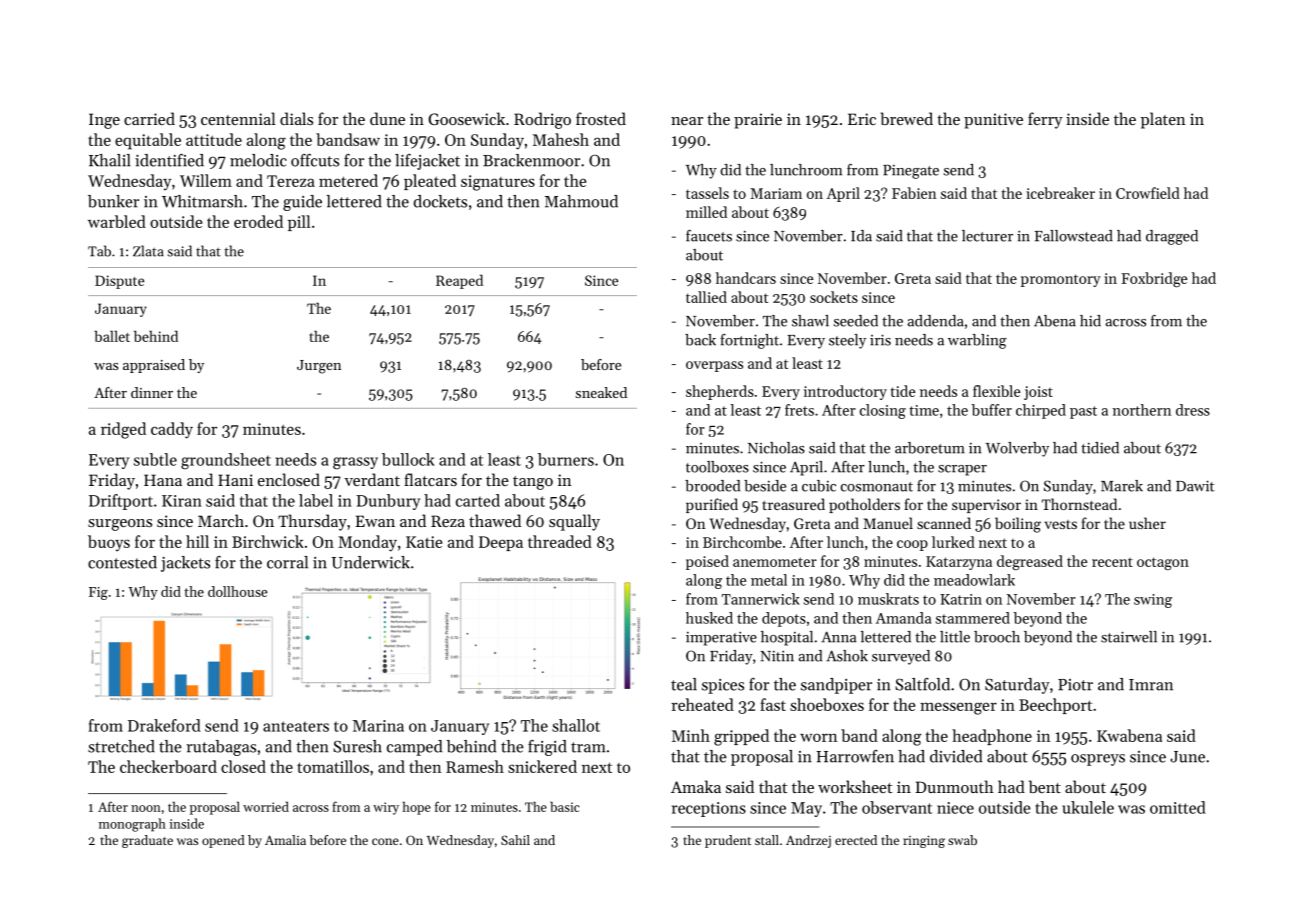 Image resolution: width=1308 pixels, height=924 pixels. Describe the element at coordinates (154, 366) in the page. I see `appraised` at that location.
